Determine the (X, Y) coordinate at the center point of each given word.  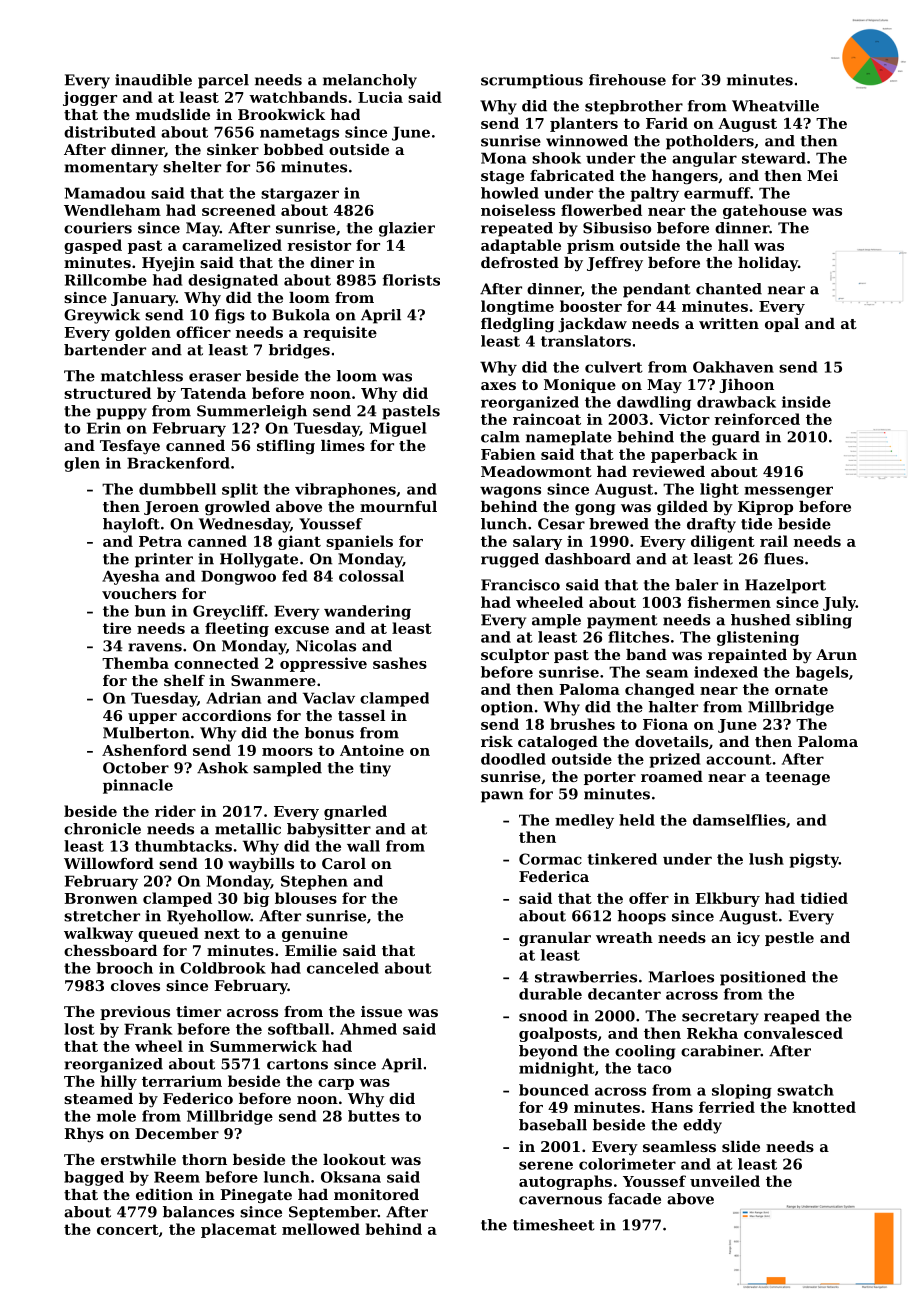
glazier (407, 229)
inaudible (153, 80)
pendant (657, 290)
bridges (299, 351)
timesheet (554, 1225)
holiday (768, 264)
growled (237, 508)
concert (128, 1229)
